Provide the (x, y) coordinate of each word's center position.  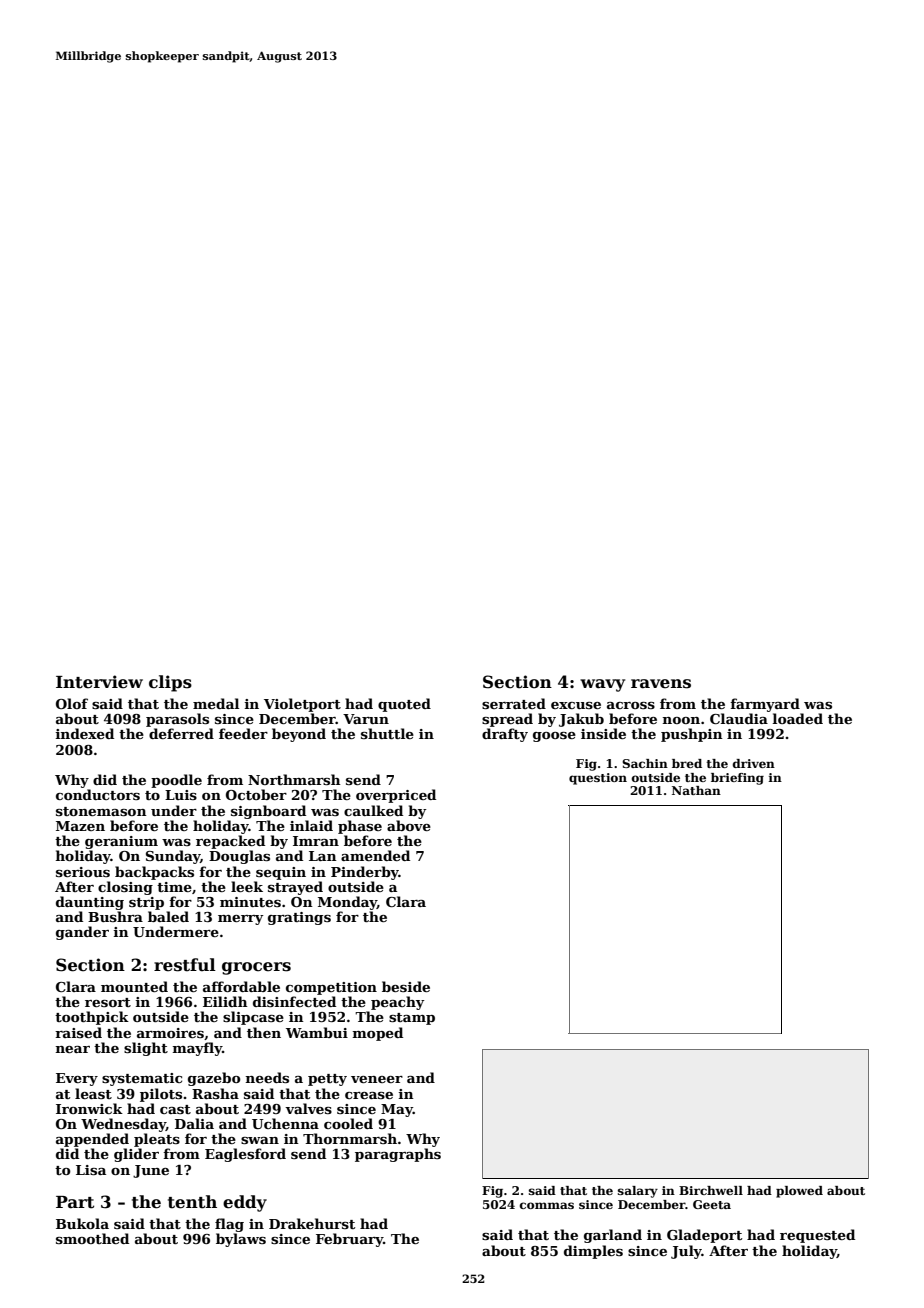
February (349, 1240)
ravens (661, 684)
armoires (170, 1033)
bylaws (241, 1240)
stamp (412, 1019)
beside (406, 986)
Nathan (696, 790)
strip (146, 903)
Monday (347, 903)
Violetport (302, 705)
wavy (602, 685)
